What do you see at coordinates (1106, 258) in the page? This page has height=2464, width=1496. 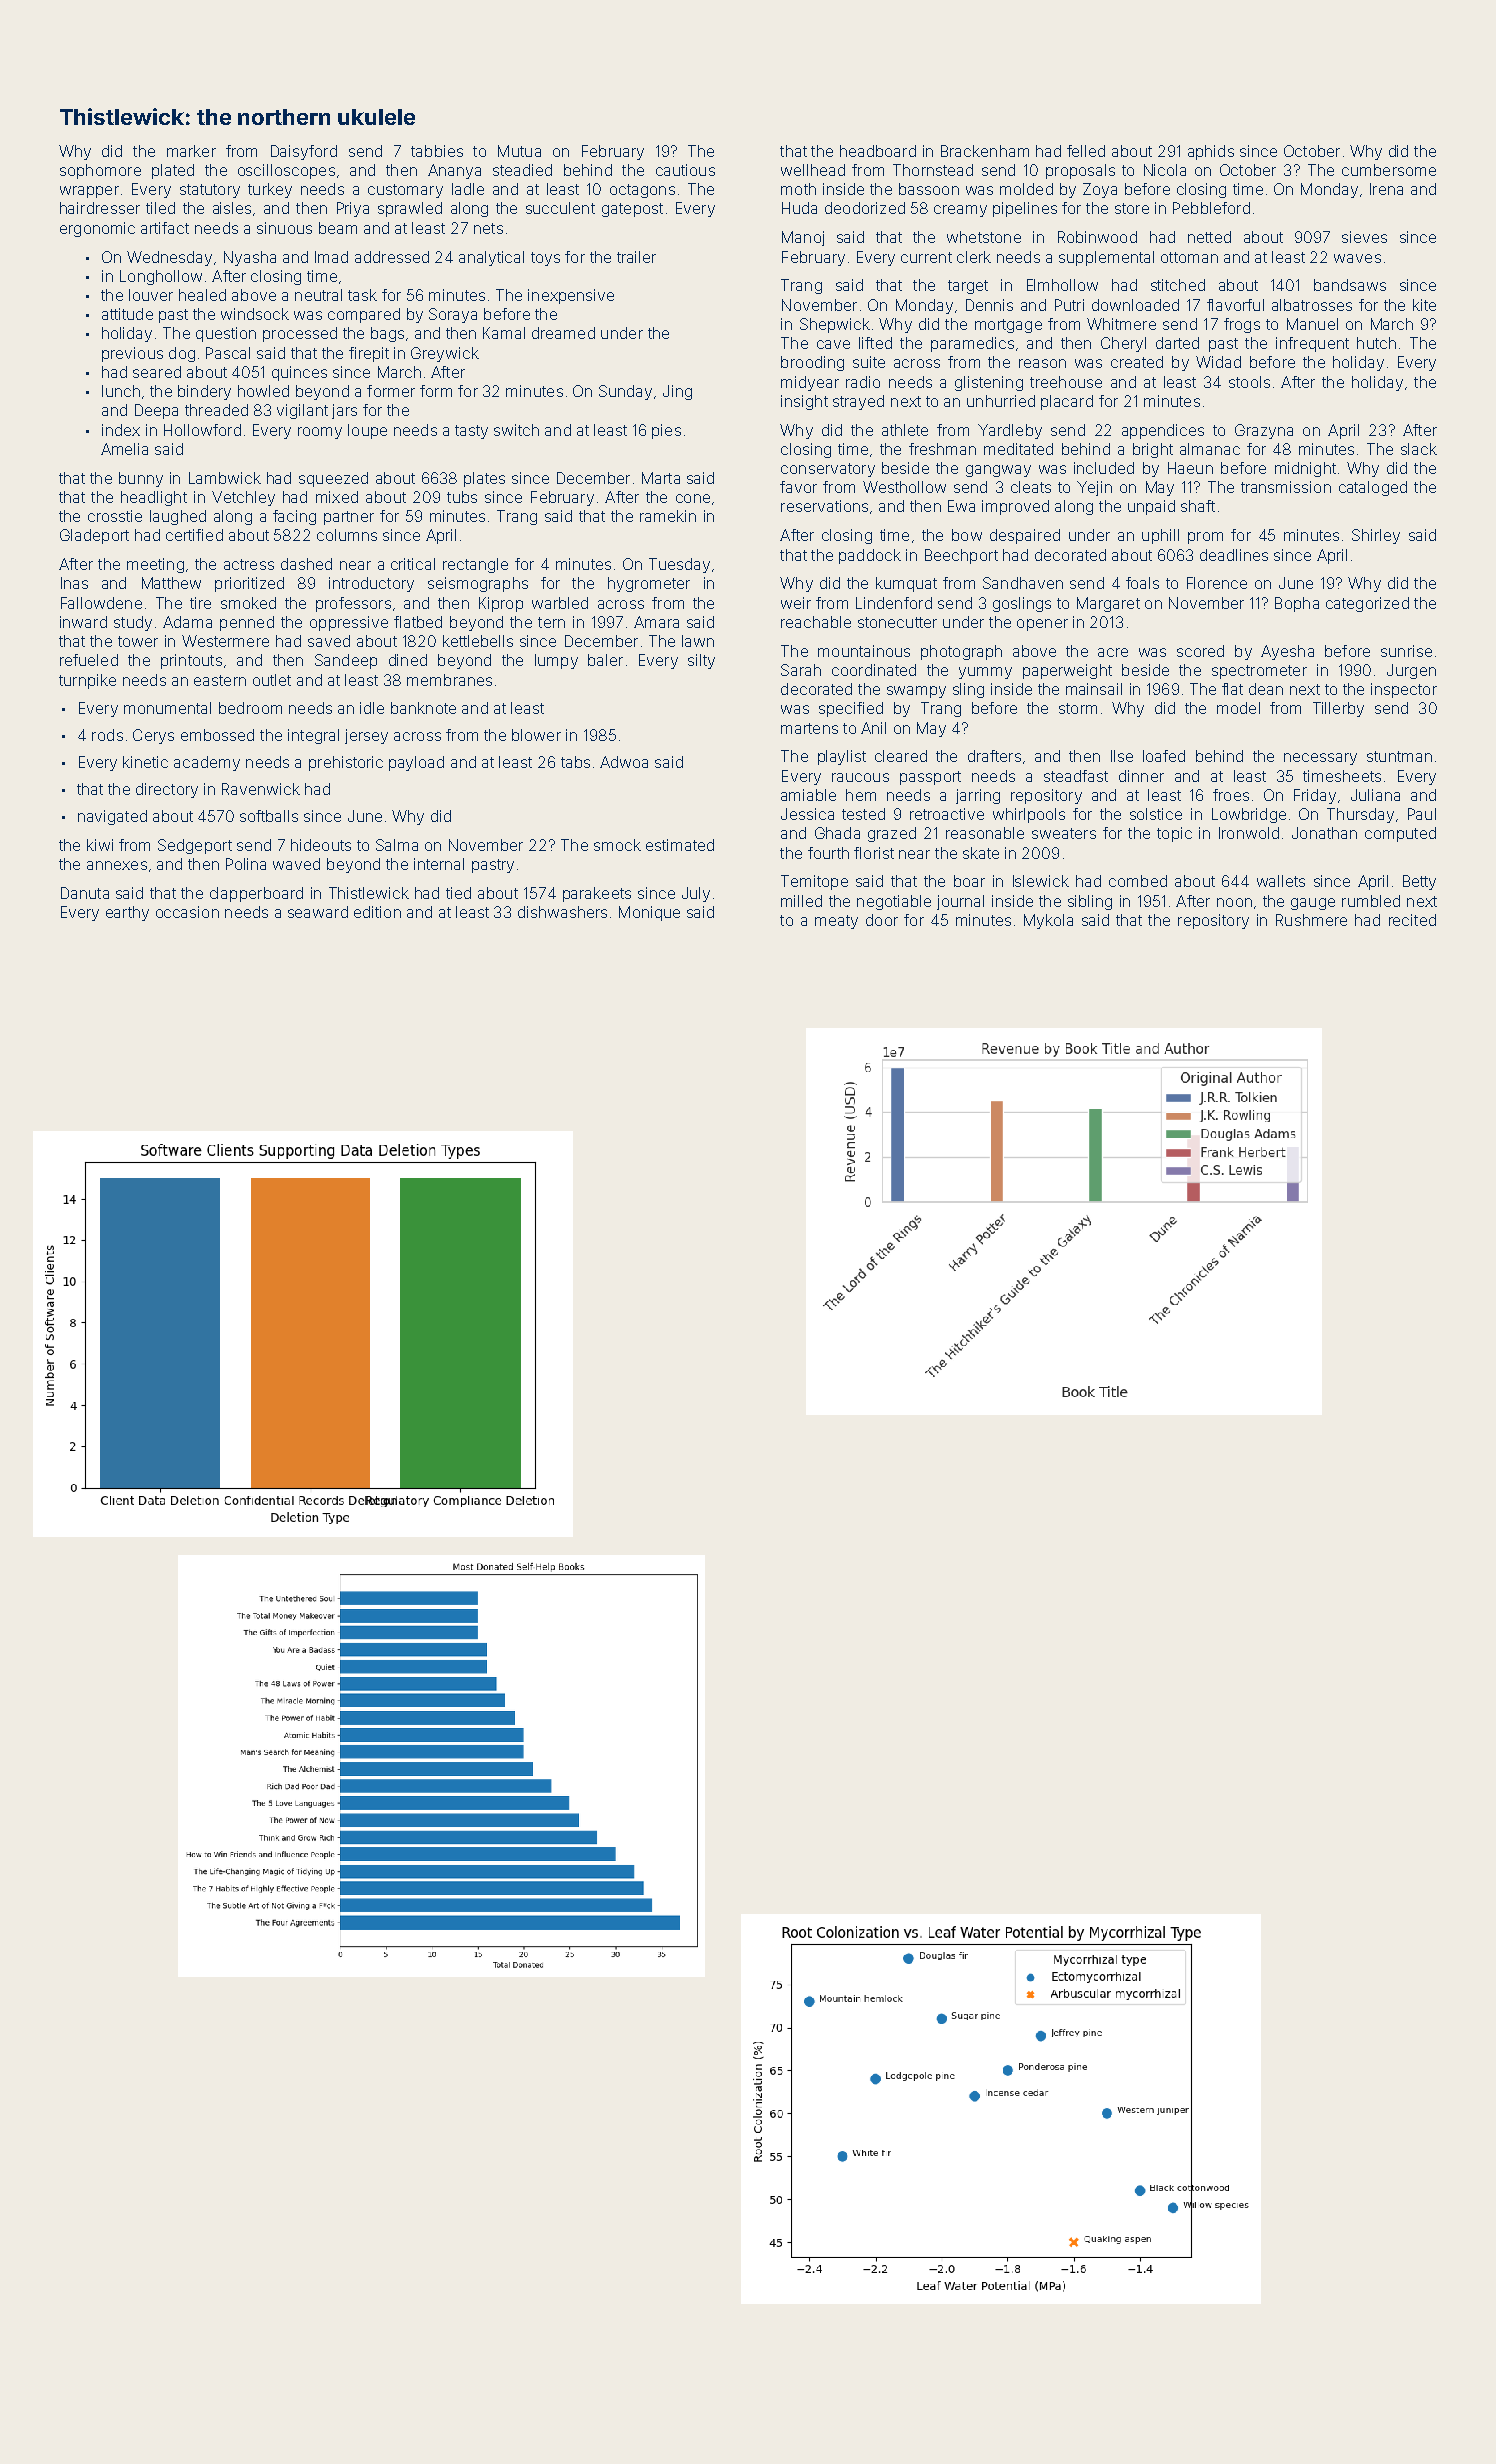 I see `supplemental` at bounding box center [1106, 258].
